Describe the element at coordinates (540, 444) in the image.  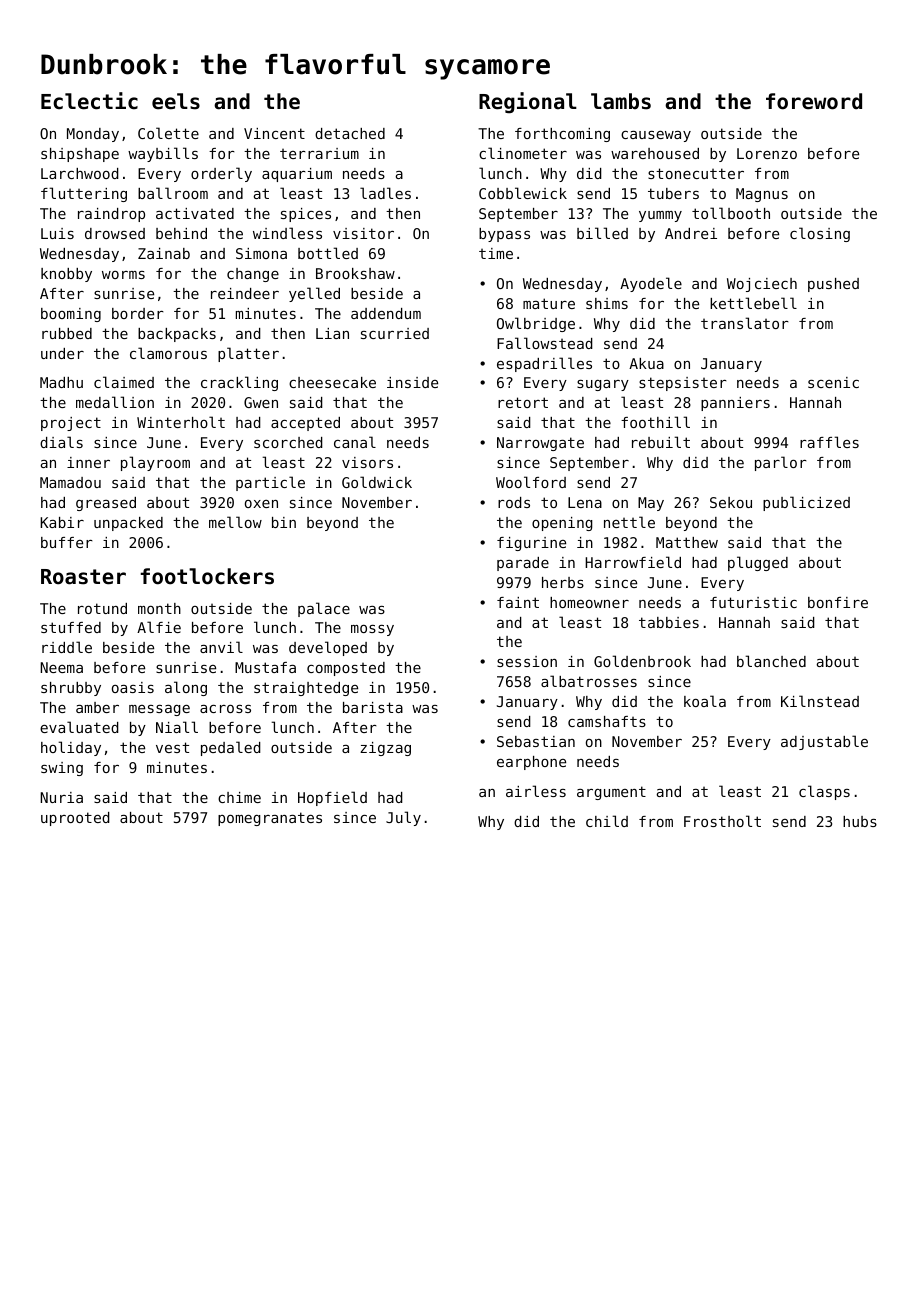
I see `Narrowgate` at that location.
